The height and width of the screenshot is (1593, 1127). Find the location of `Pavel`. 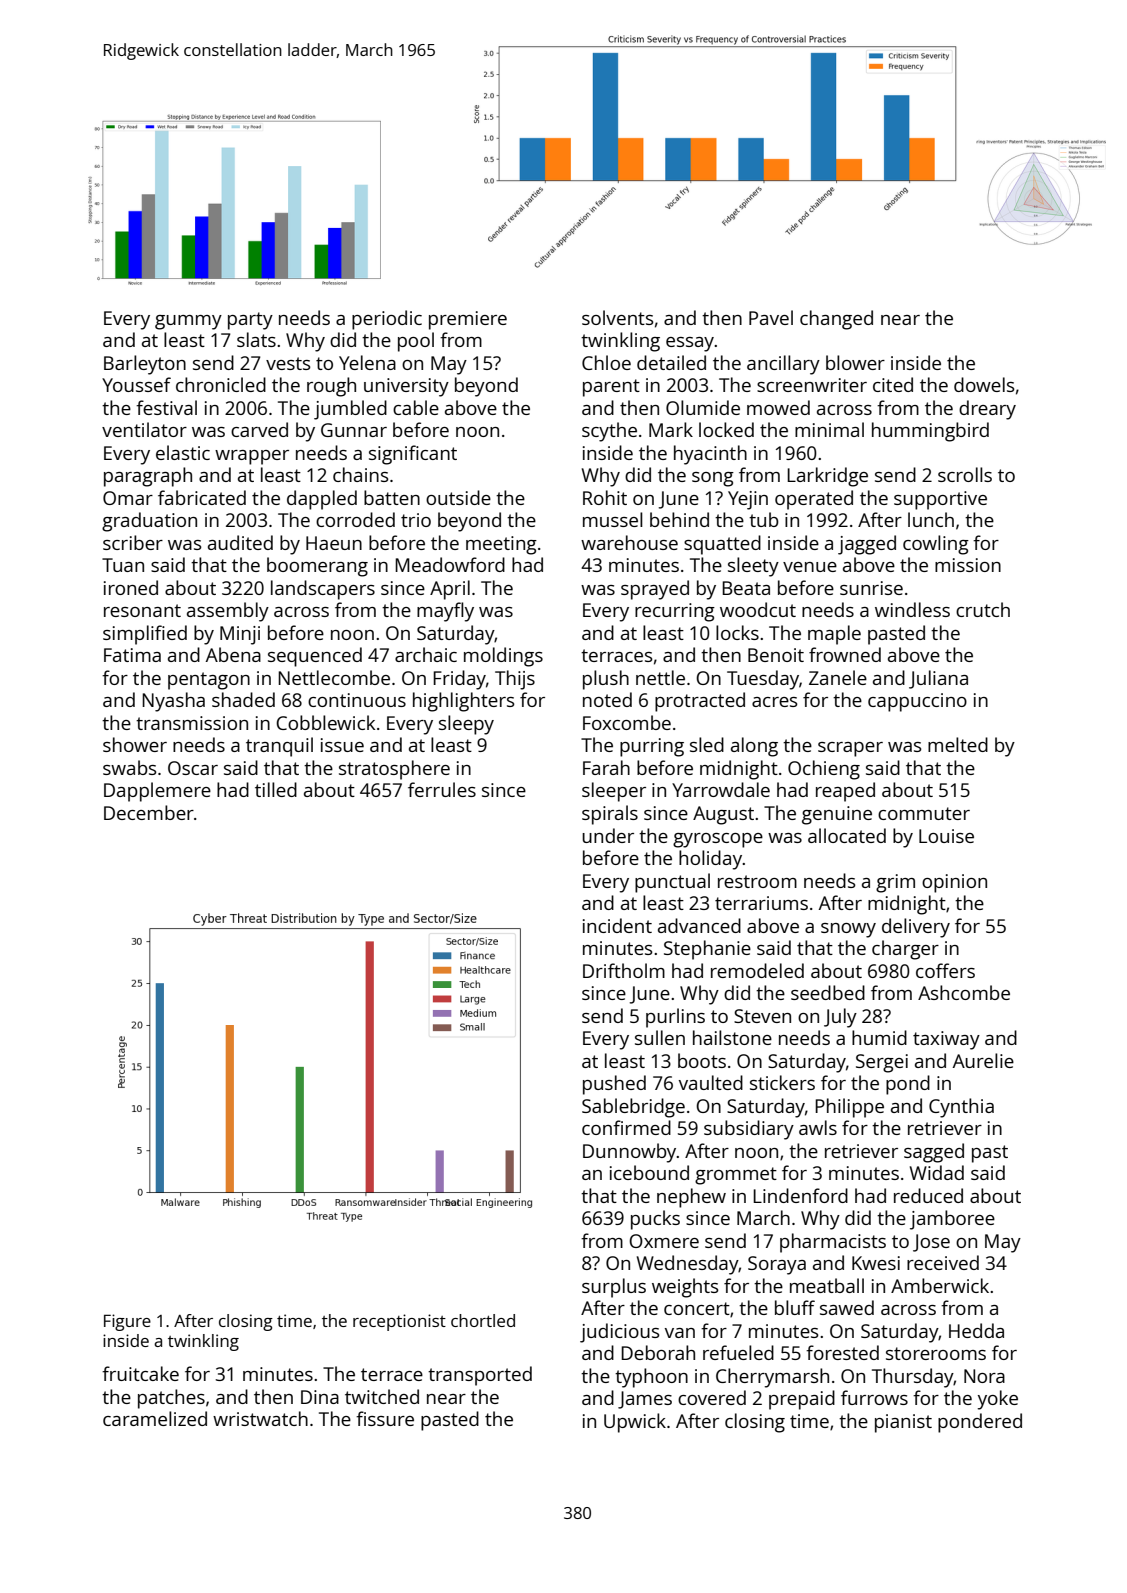

Pavel is located at coordinates (771, 317).
